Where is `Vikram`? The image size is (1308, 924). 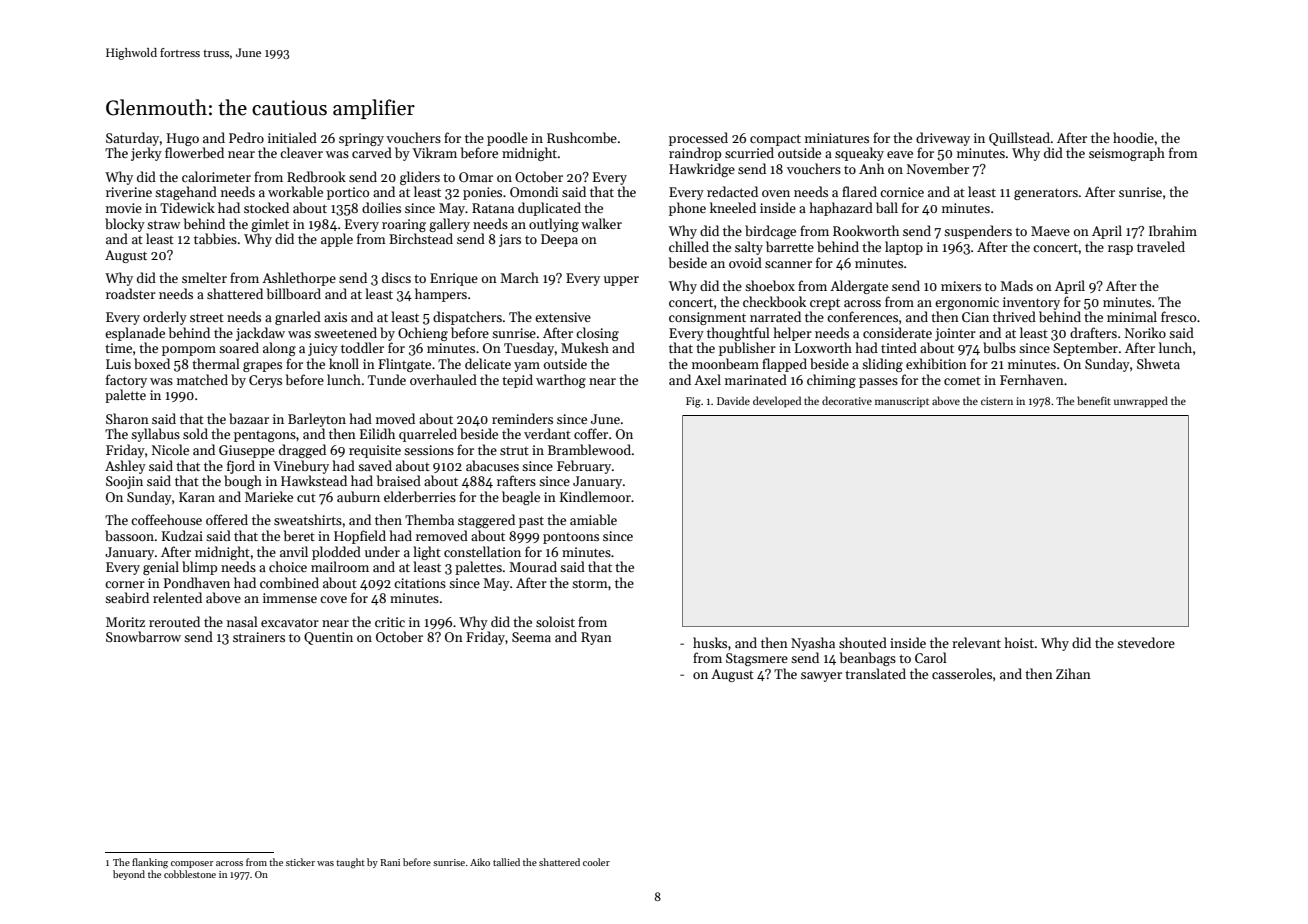 Vikram is located at coordinates (434, 152).
